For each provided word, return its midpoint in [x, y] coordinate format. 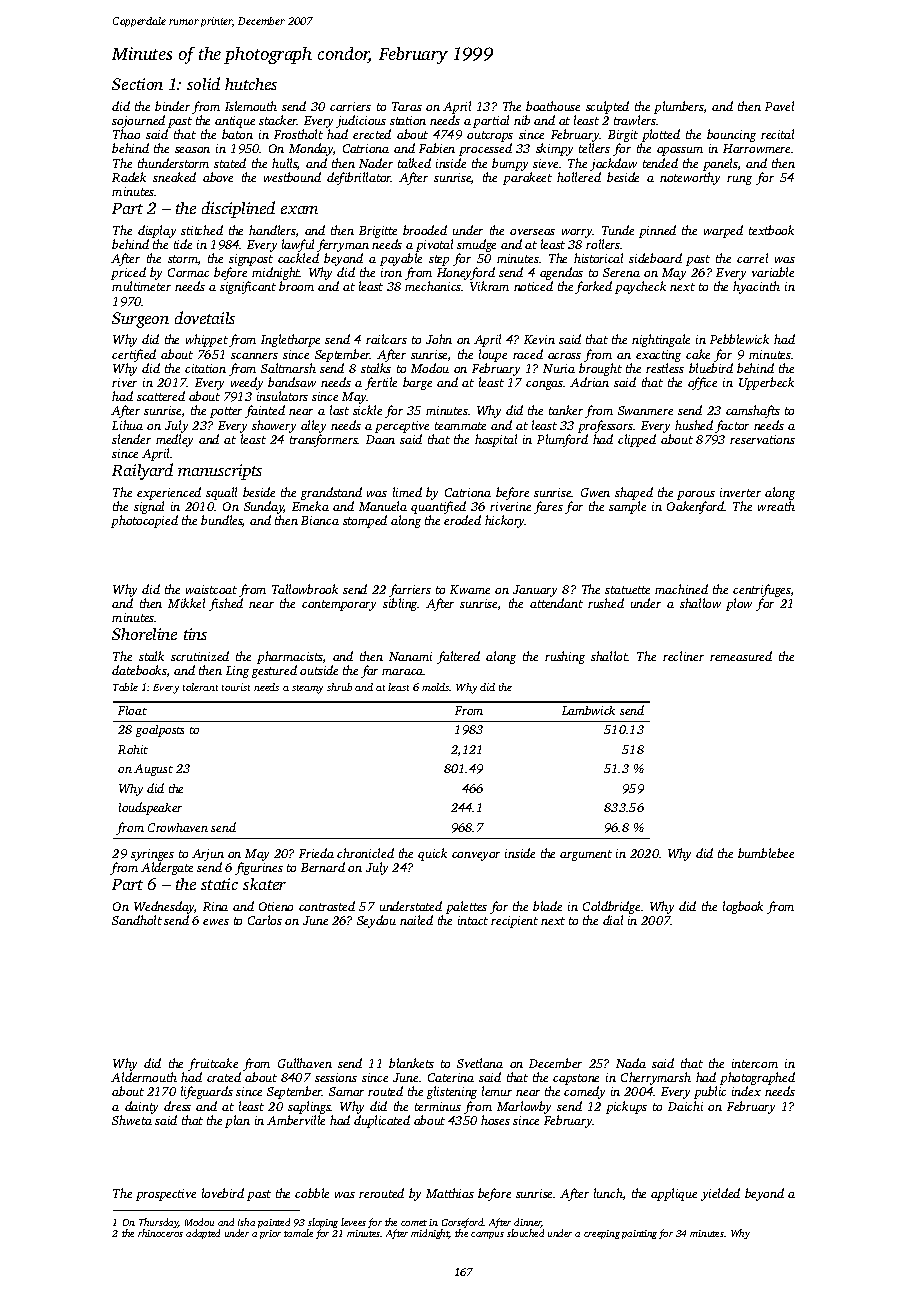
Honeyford [466, 274]
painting [639, 1234]
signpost [251, 260]
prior [270, 1234]
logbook [743, 907]
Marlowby [524, 1107]
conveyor [476, 856]
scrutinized [200, 656]
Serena [621, 272]
